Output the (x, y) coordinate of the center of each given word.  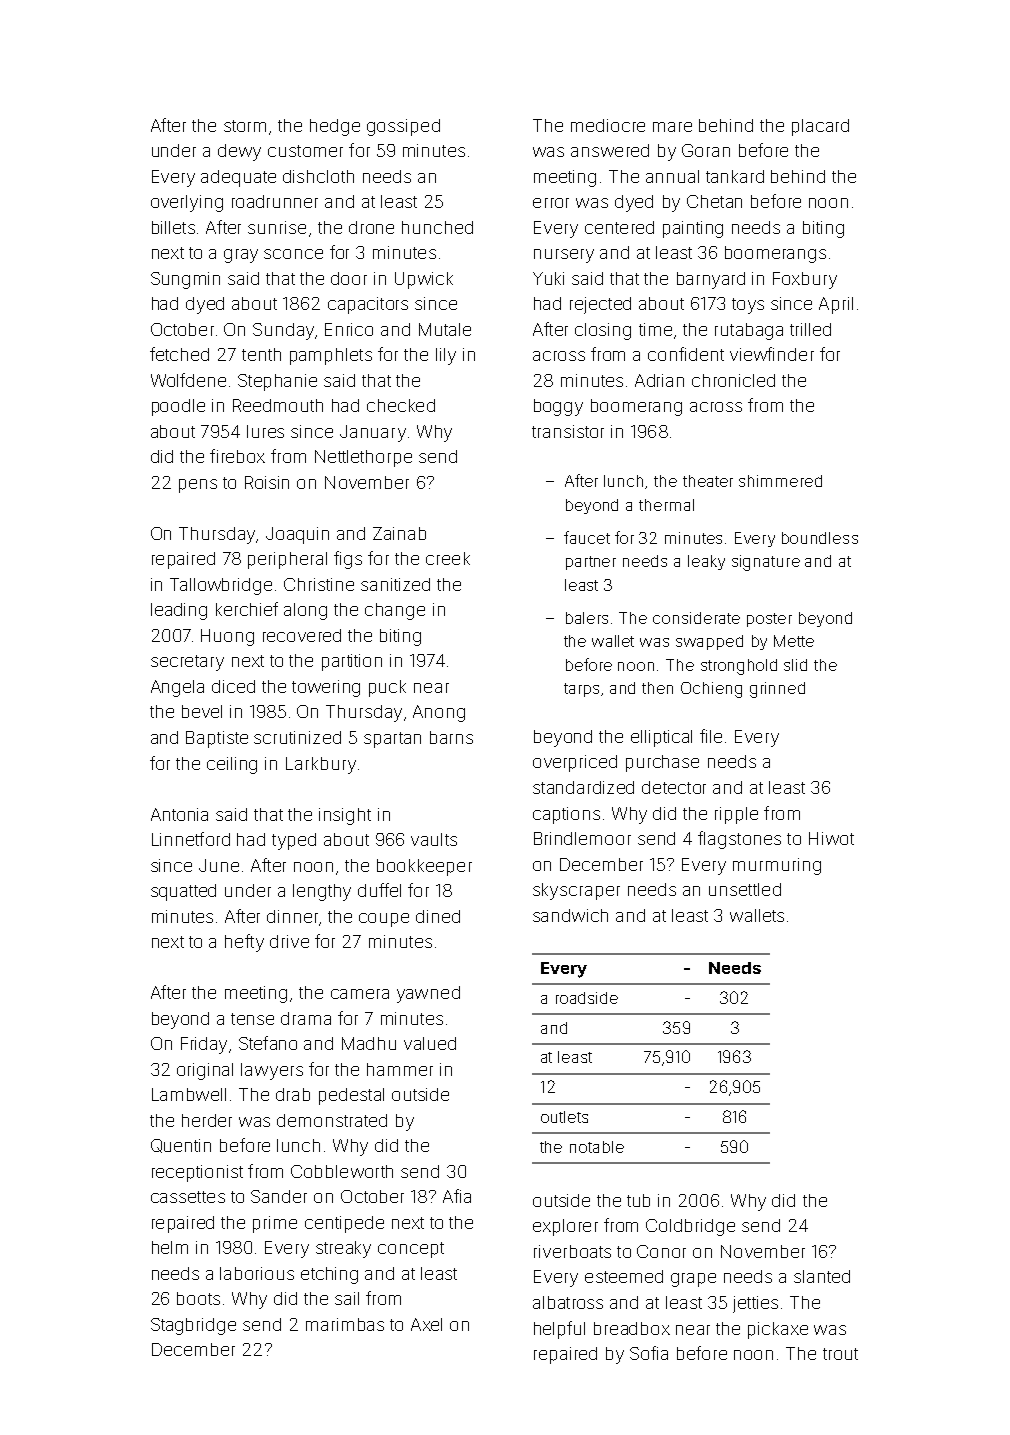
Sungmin (185, 280)
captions (566, 815)
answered (610, 150)
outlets (564, 1117)
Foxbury (805, 280)
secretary (187, 663)
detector (674, 787)
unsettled (745, 889)
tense (252, 1019)
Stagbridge (193, 1326)
